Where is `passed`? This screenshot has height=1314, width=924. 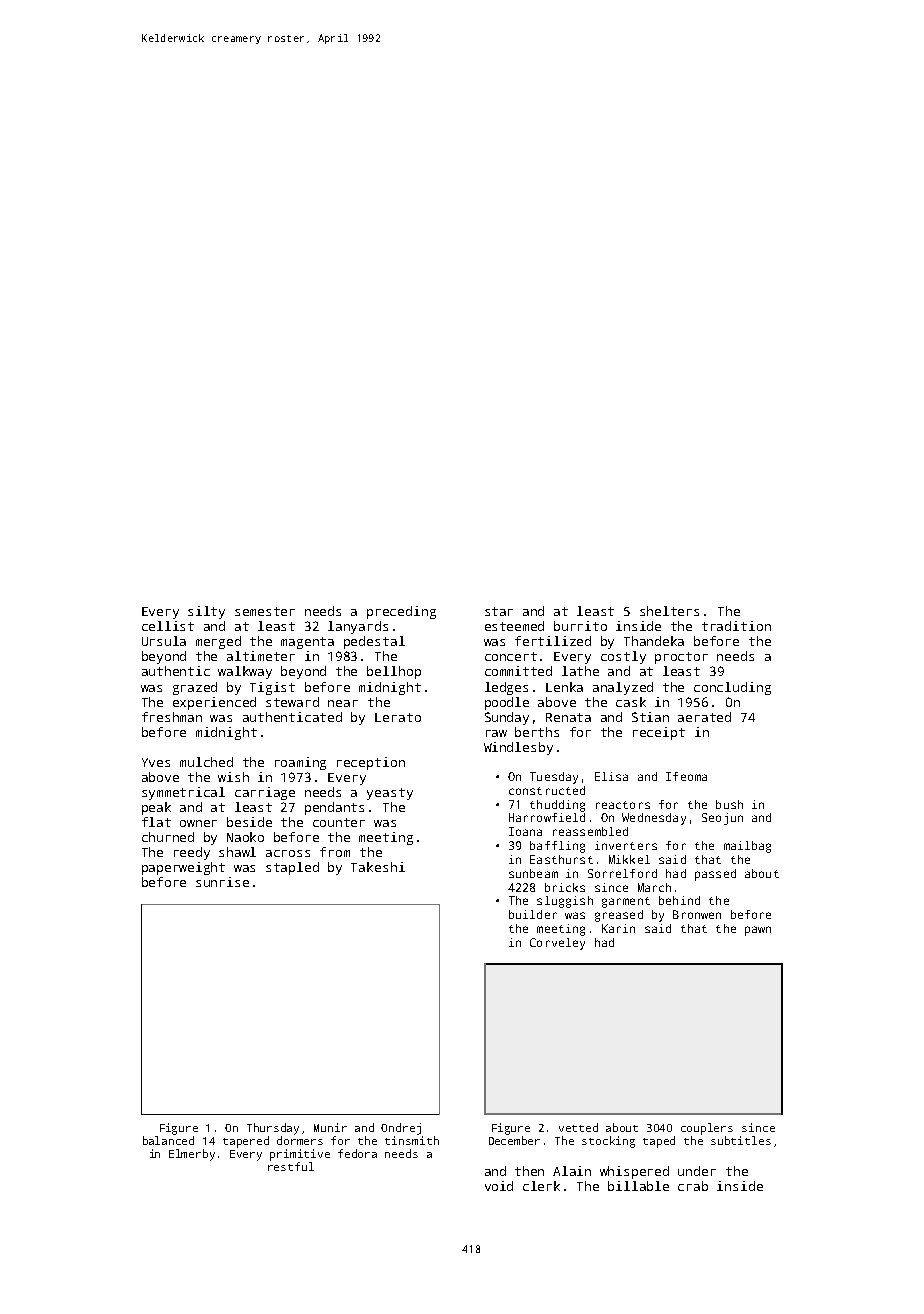
passed is located at coordinates (715, 875).
